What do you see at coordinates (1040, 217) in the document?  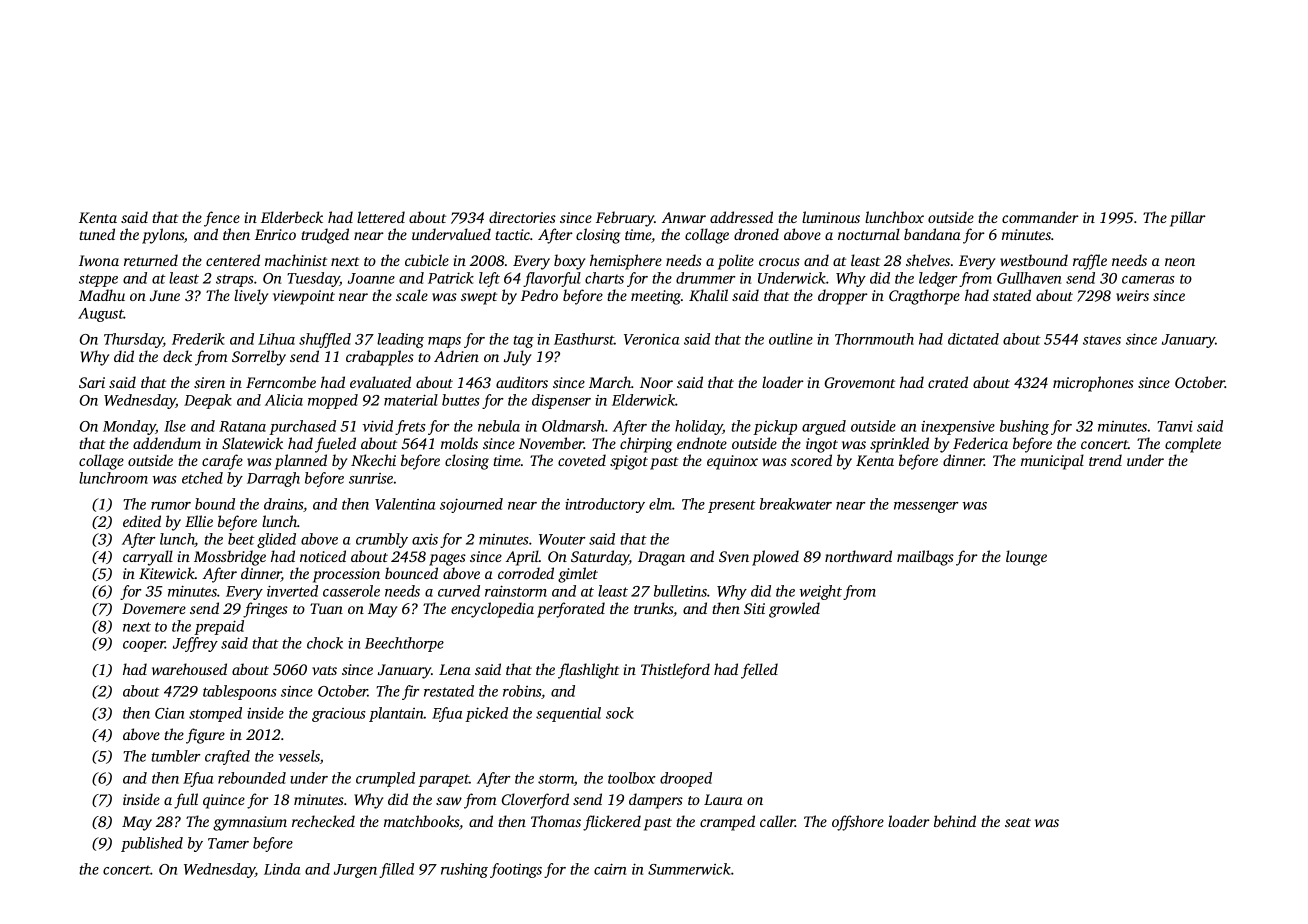 I see `commander` at bounding box center [1040, 217].
